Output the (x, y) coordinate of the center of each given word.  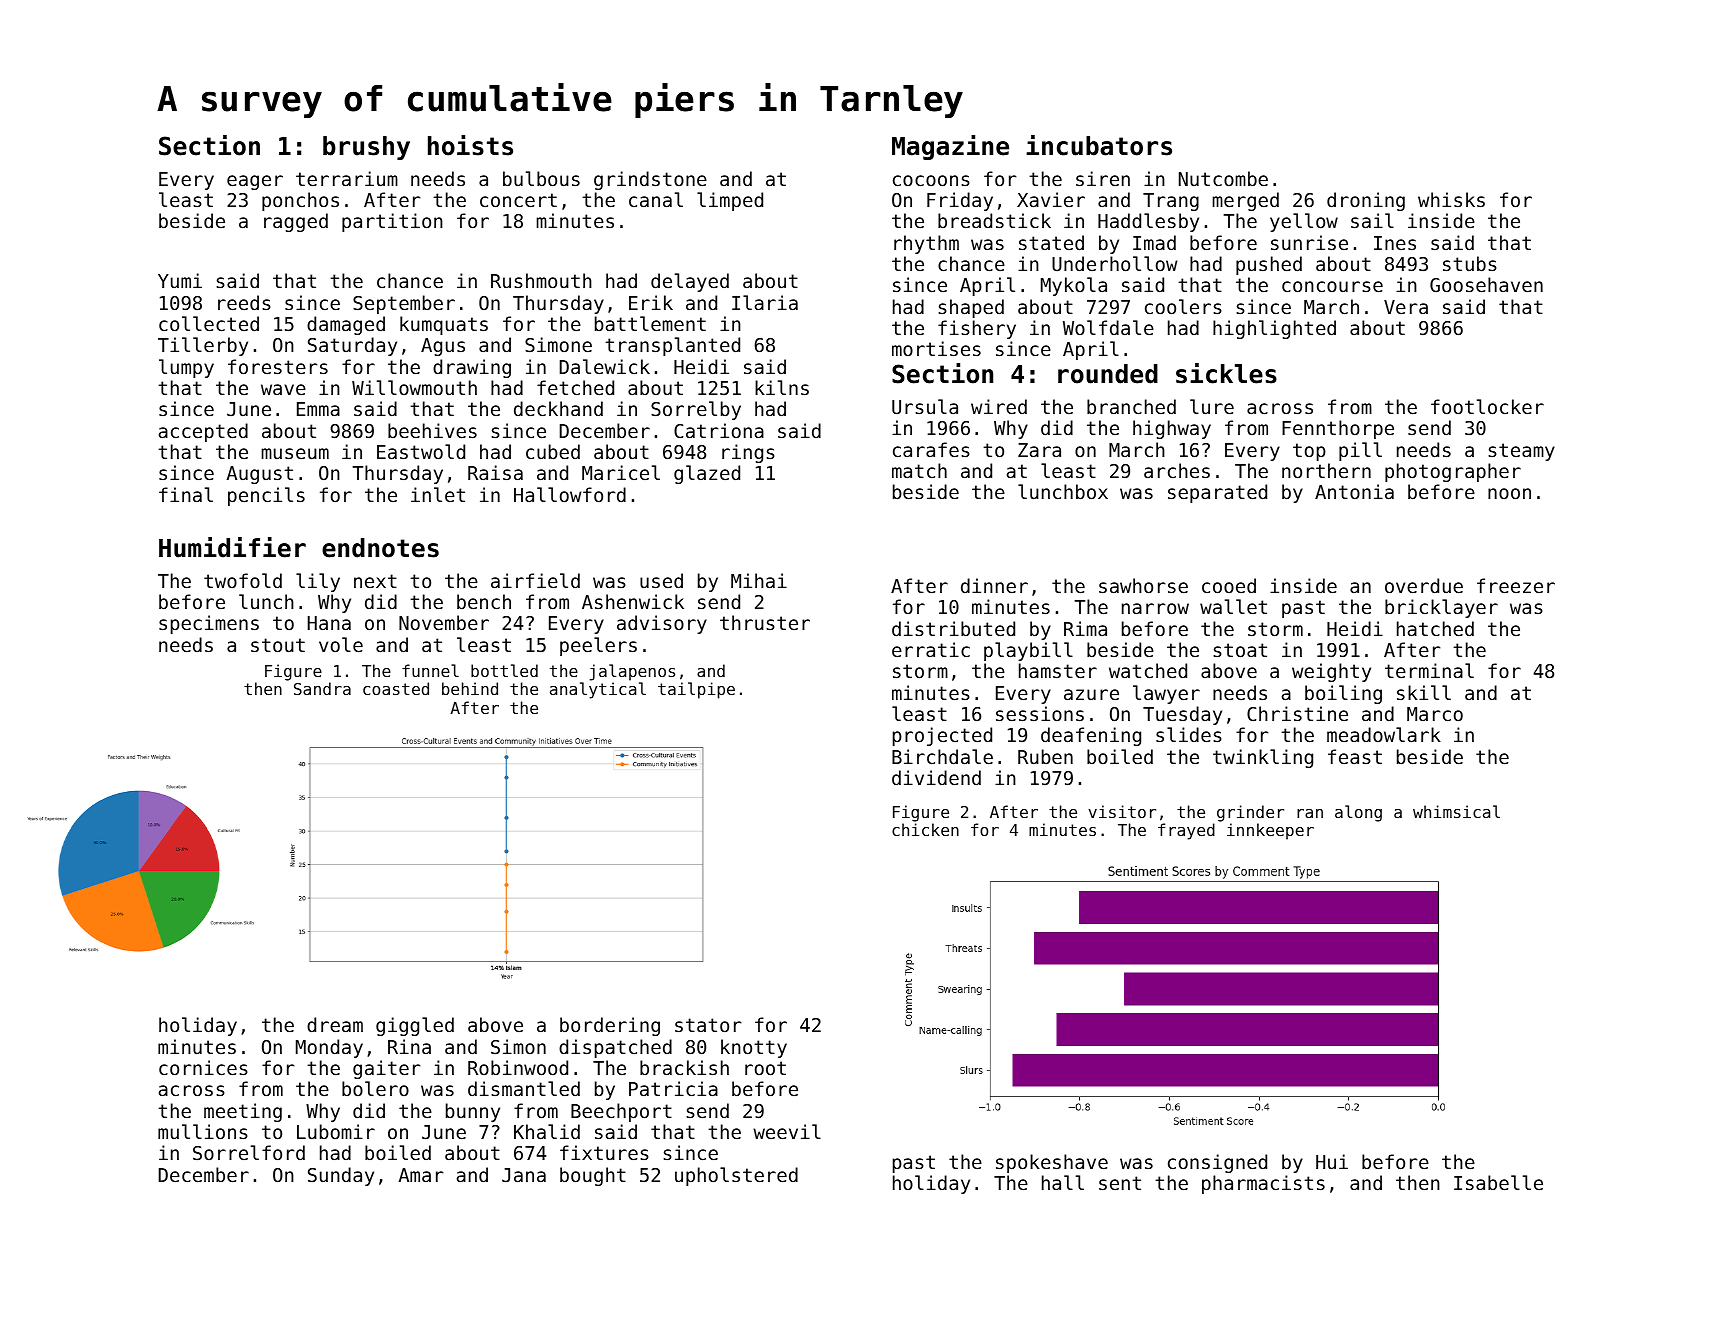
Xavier (1051, 199)
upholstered (736, 1176)
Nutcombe (1223, 178)
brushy (366, 148)
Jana (524, 1175)
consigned (1217, 1163)
